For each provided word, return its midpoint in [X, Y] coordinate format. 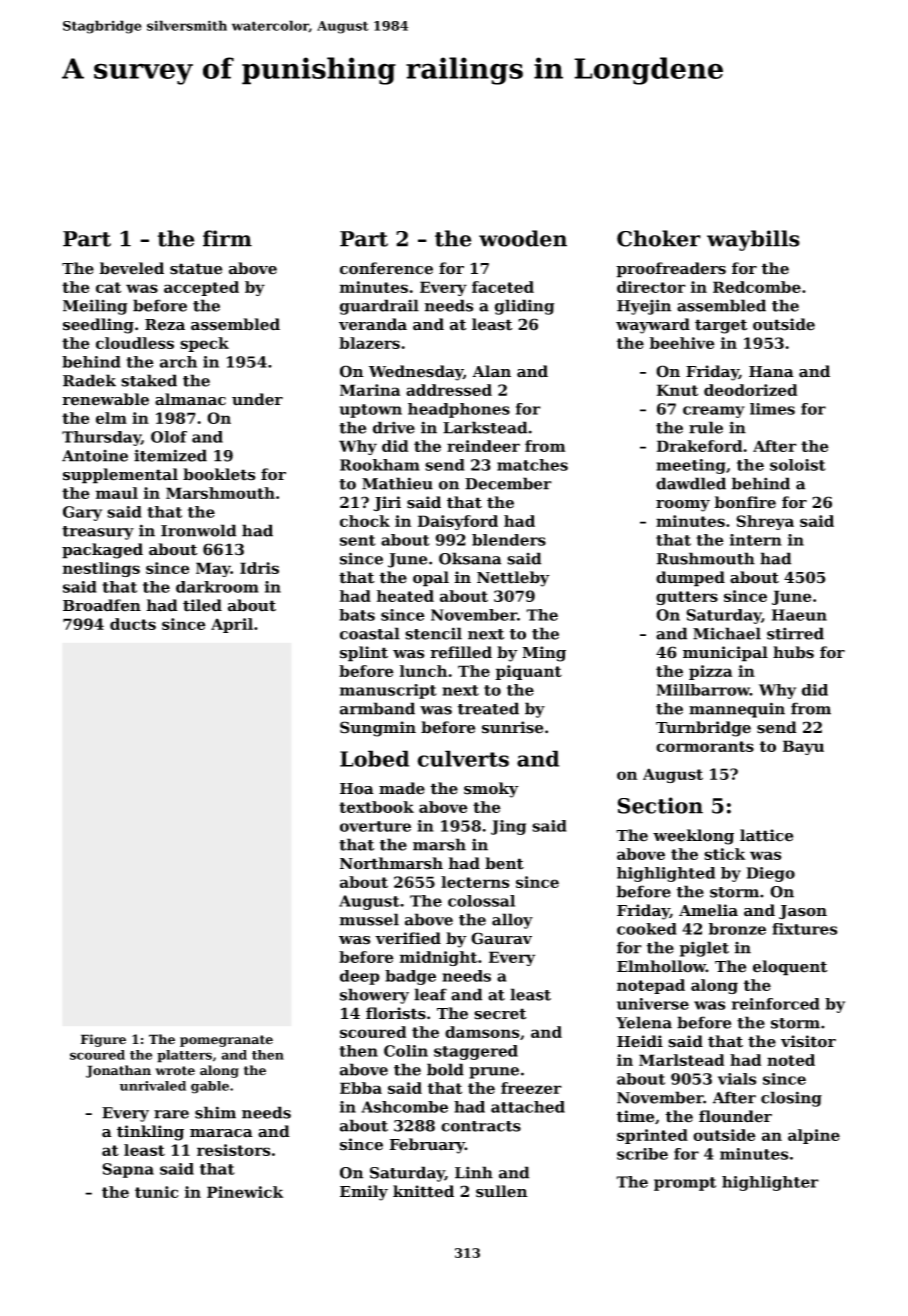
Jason [803, 912]
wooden [523, 238]
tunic [156, 1192]
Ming [544, 654]
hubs [793, 652]
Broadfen [102, 605]
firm [227, 238]
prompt [685, 1184]
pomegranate [226, 1041]
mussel [369, 919]
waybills [753, 240]
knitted [423, 1191]
